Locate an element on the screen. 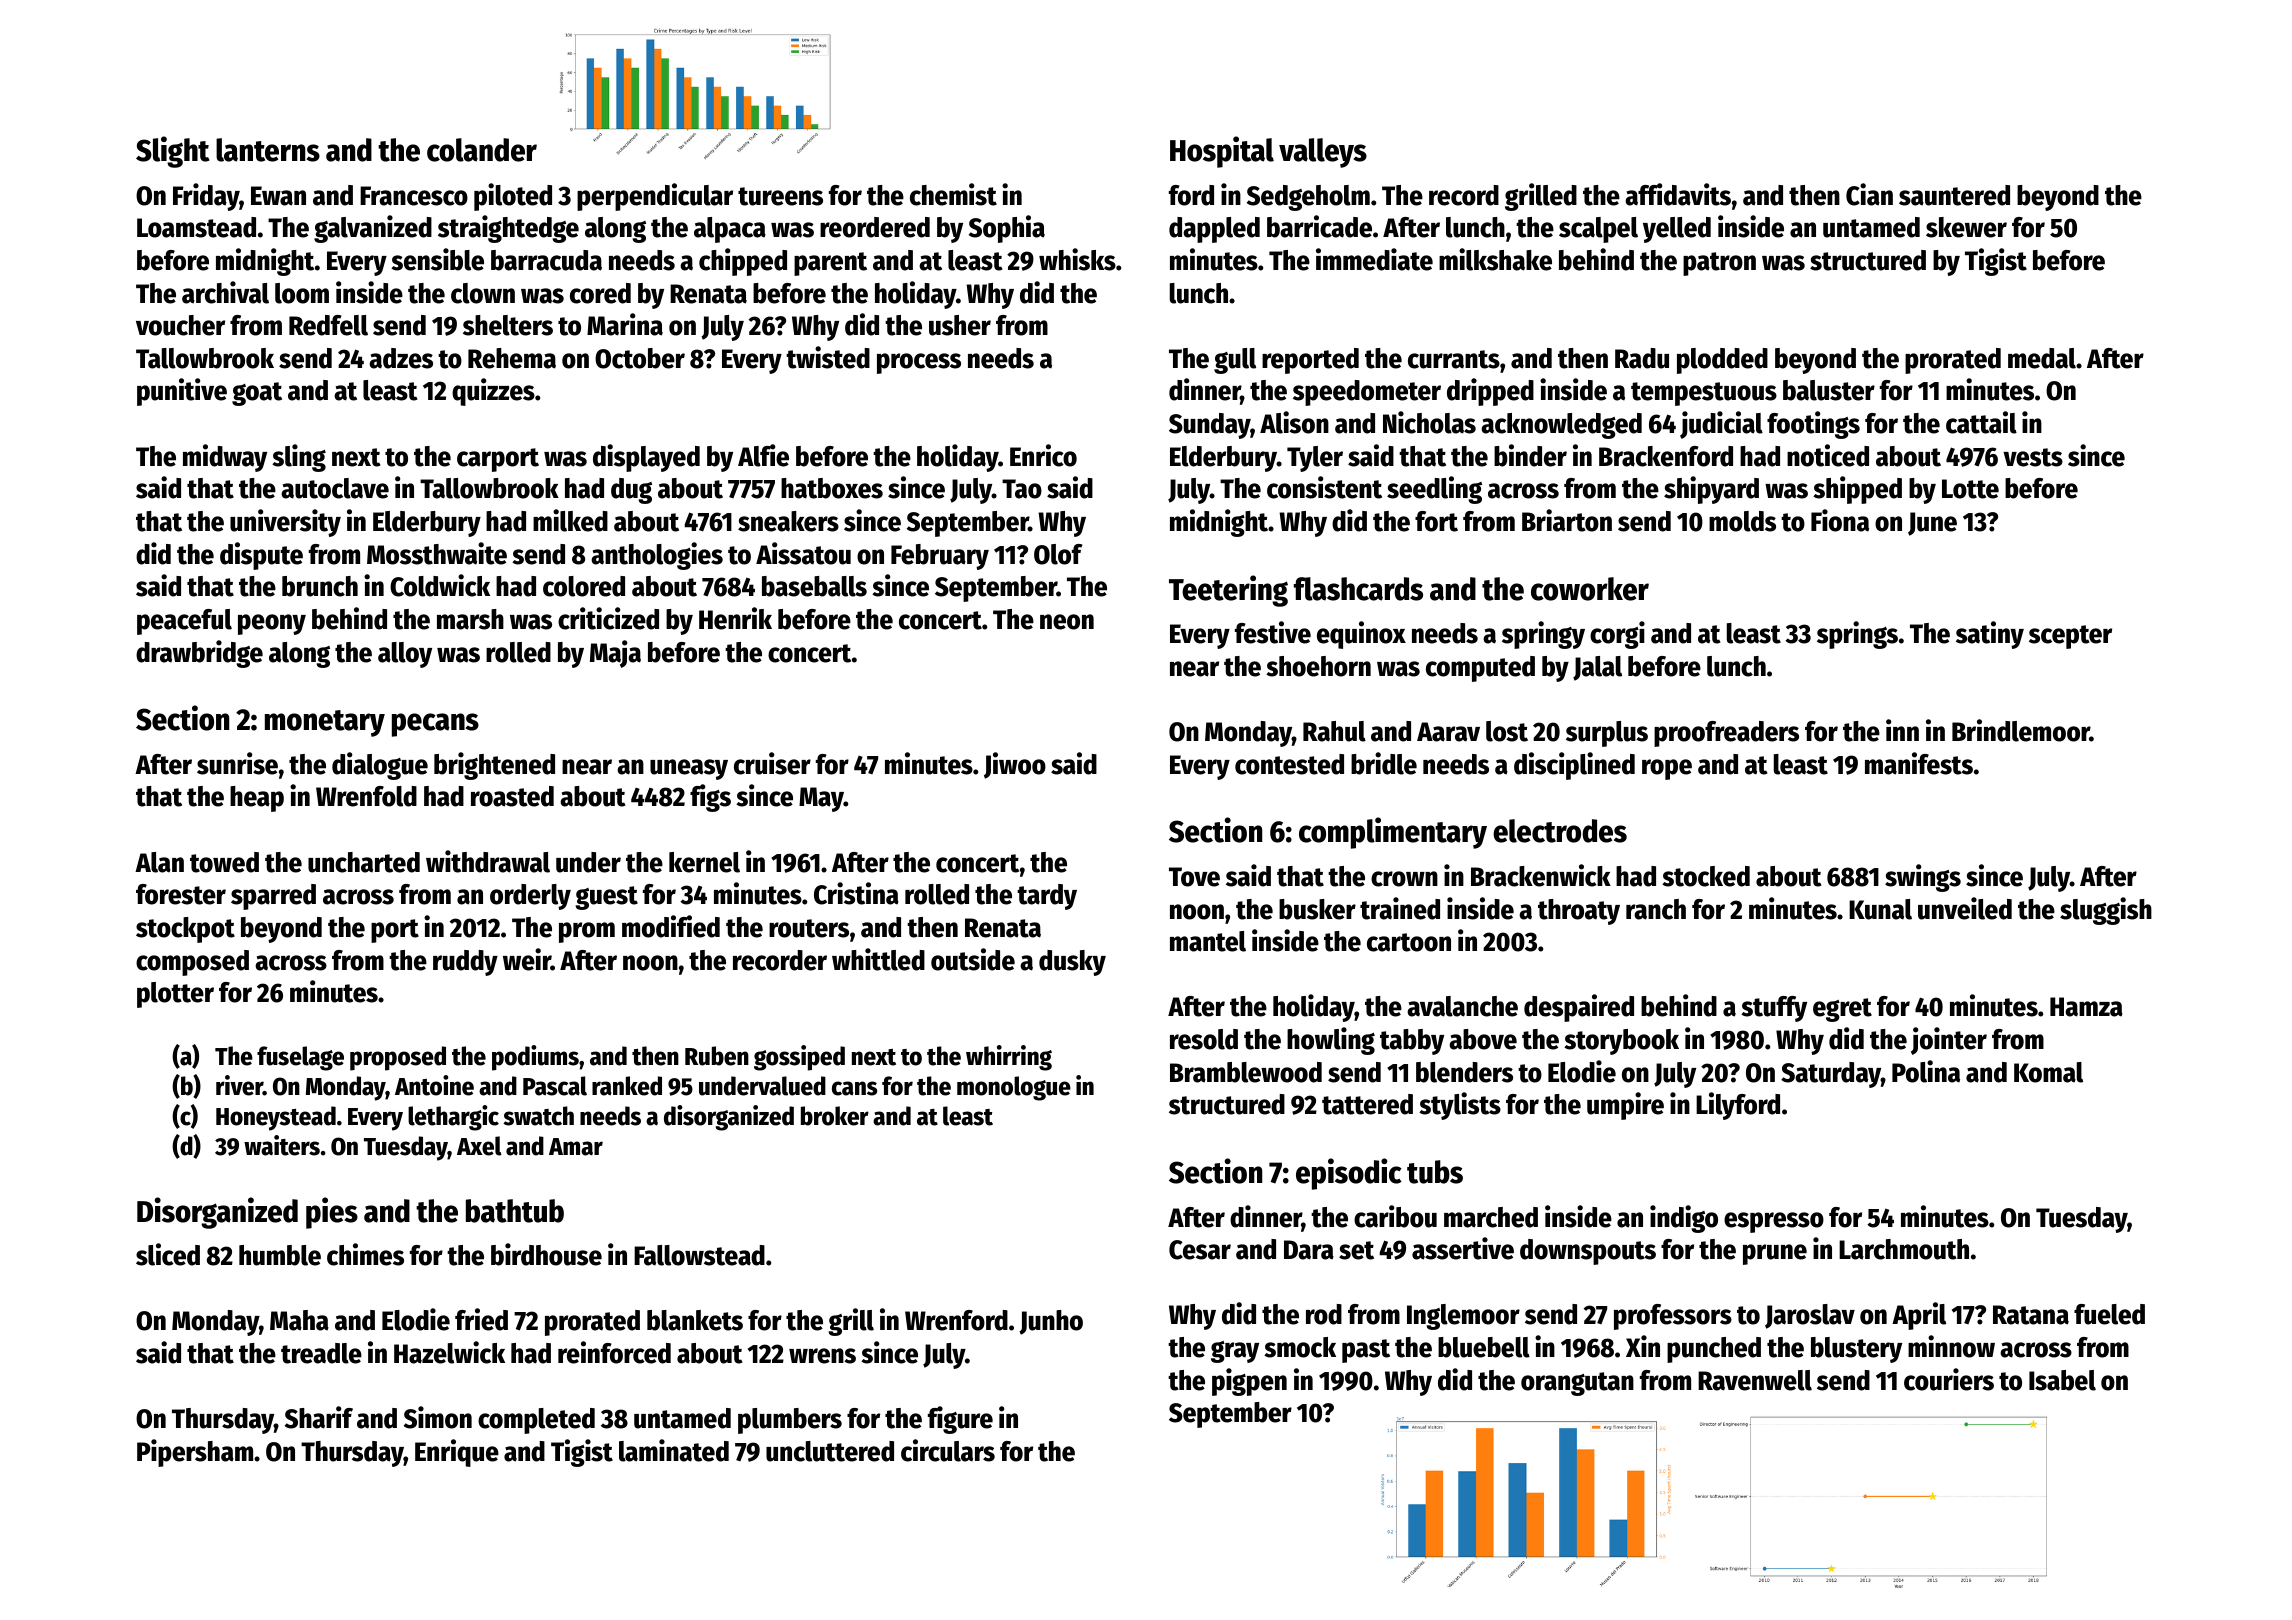  throaty is located at coordinates (1579, 912).
